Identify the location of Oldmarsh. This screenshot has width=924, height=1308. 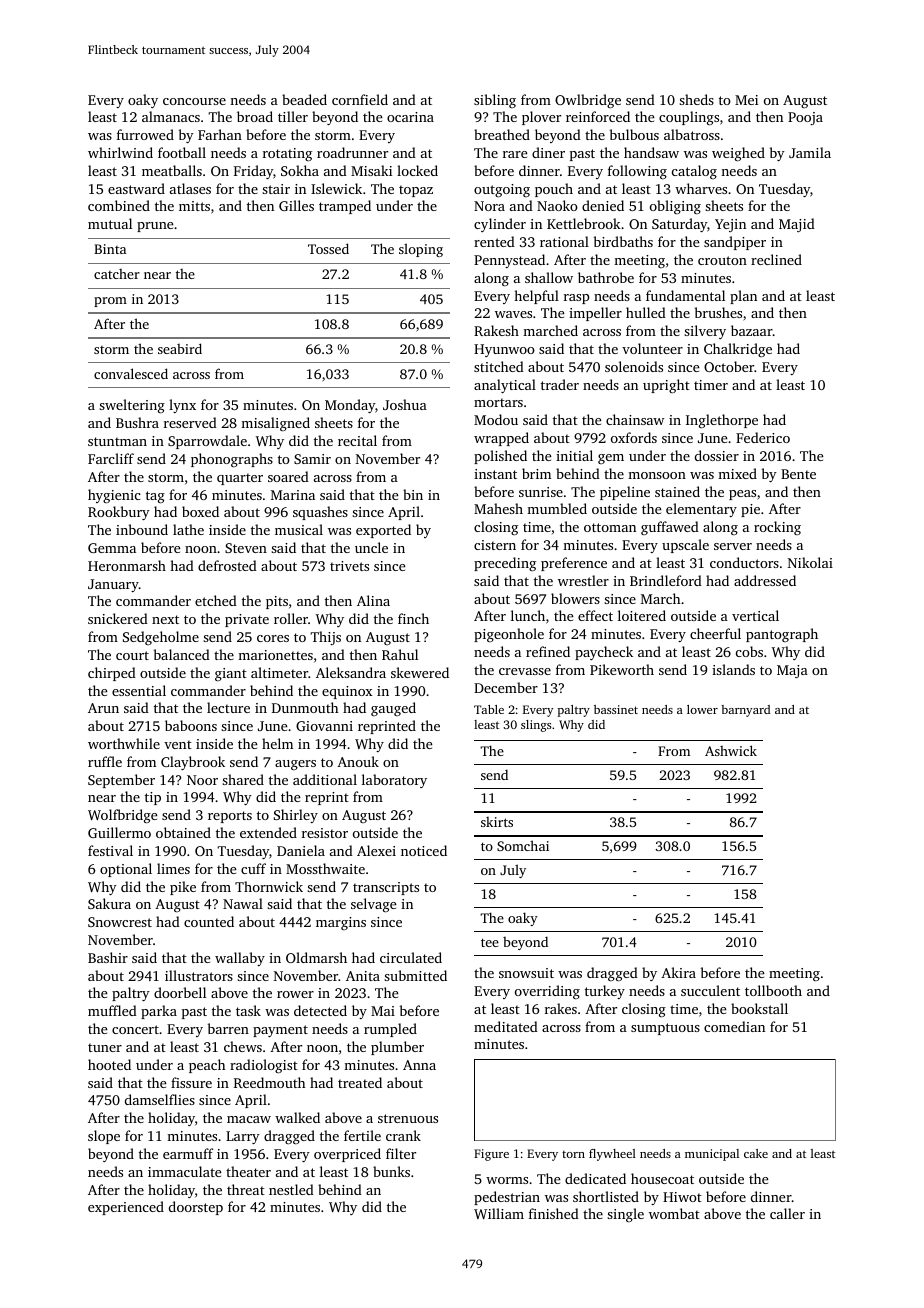
(316, 957).
